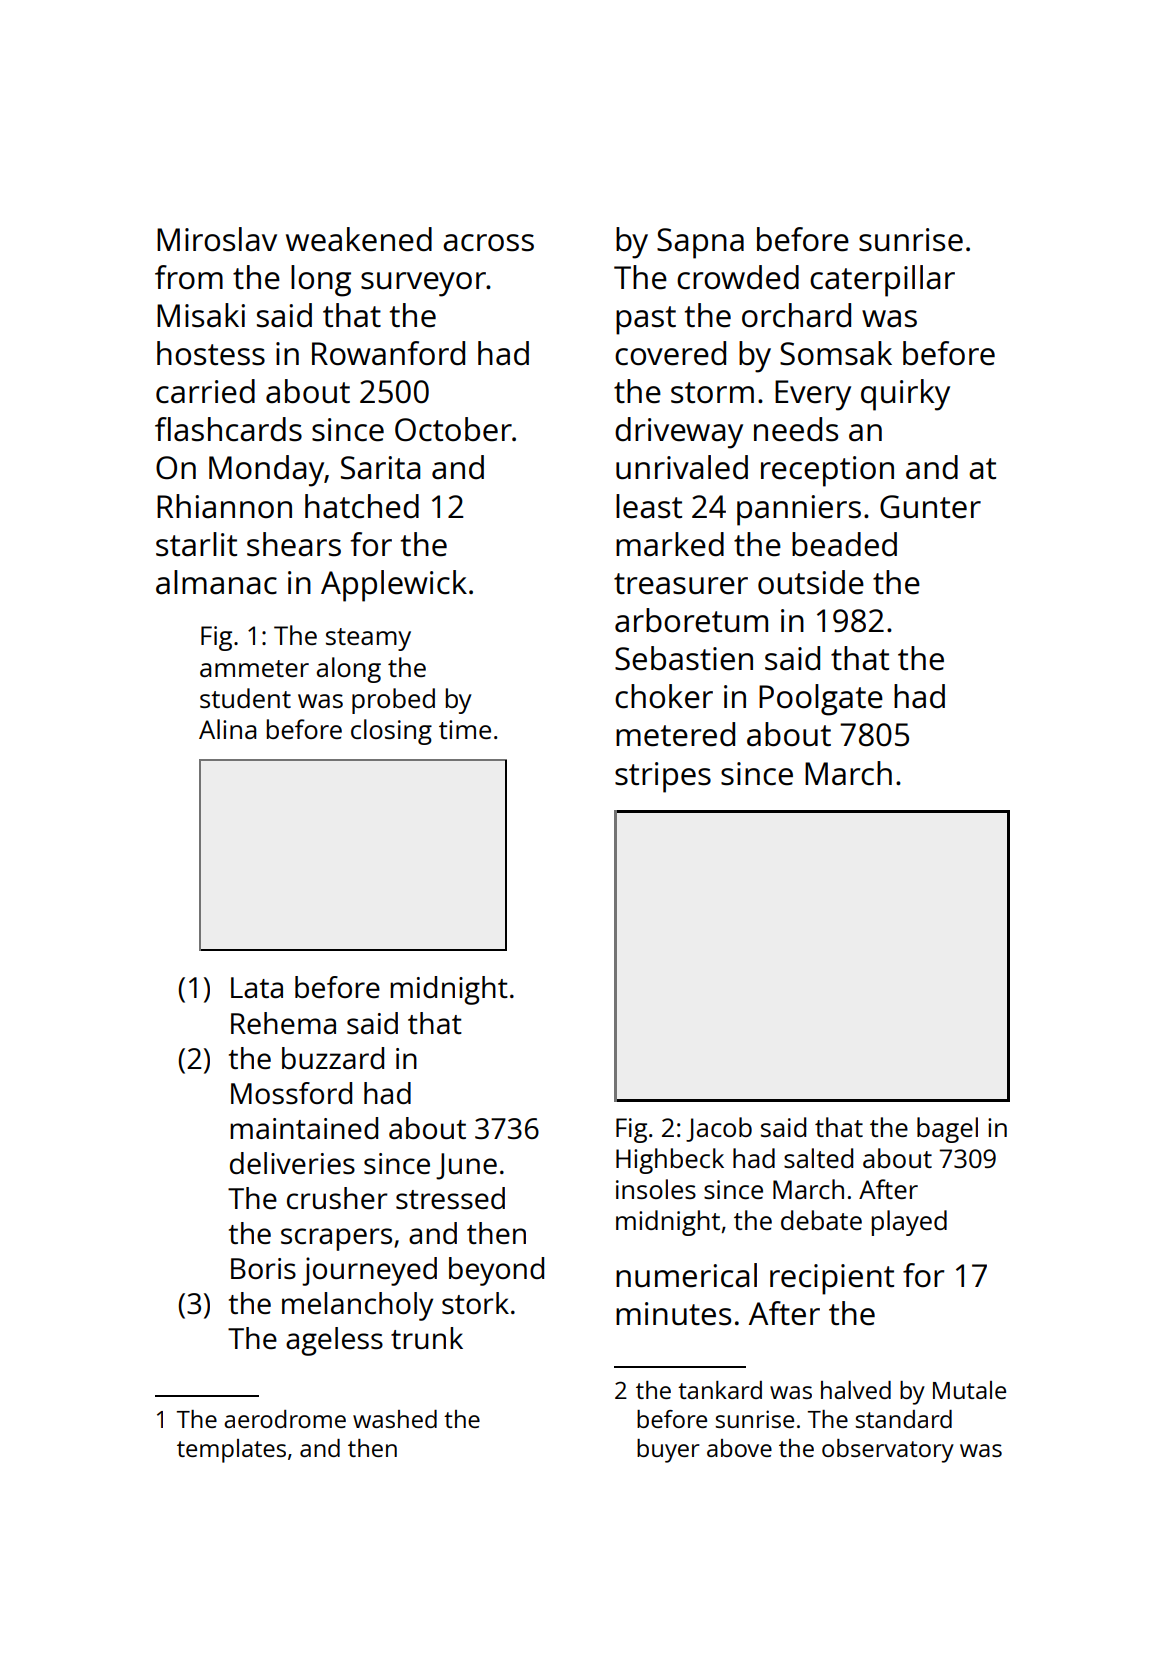 This screenshot has width=1165, height=1654. What do you see at coordinates (821, 700) in the screenshot?
I see `Poolgate` at bounding box center [821, 700].
